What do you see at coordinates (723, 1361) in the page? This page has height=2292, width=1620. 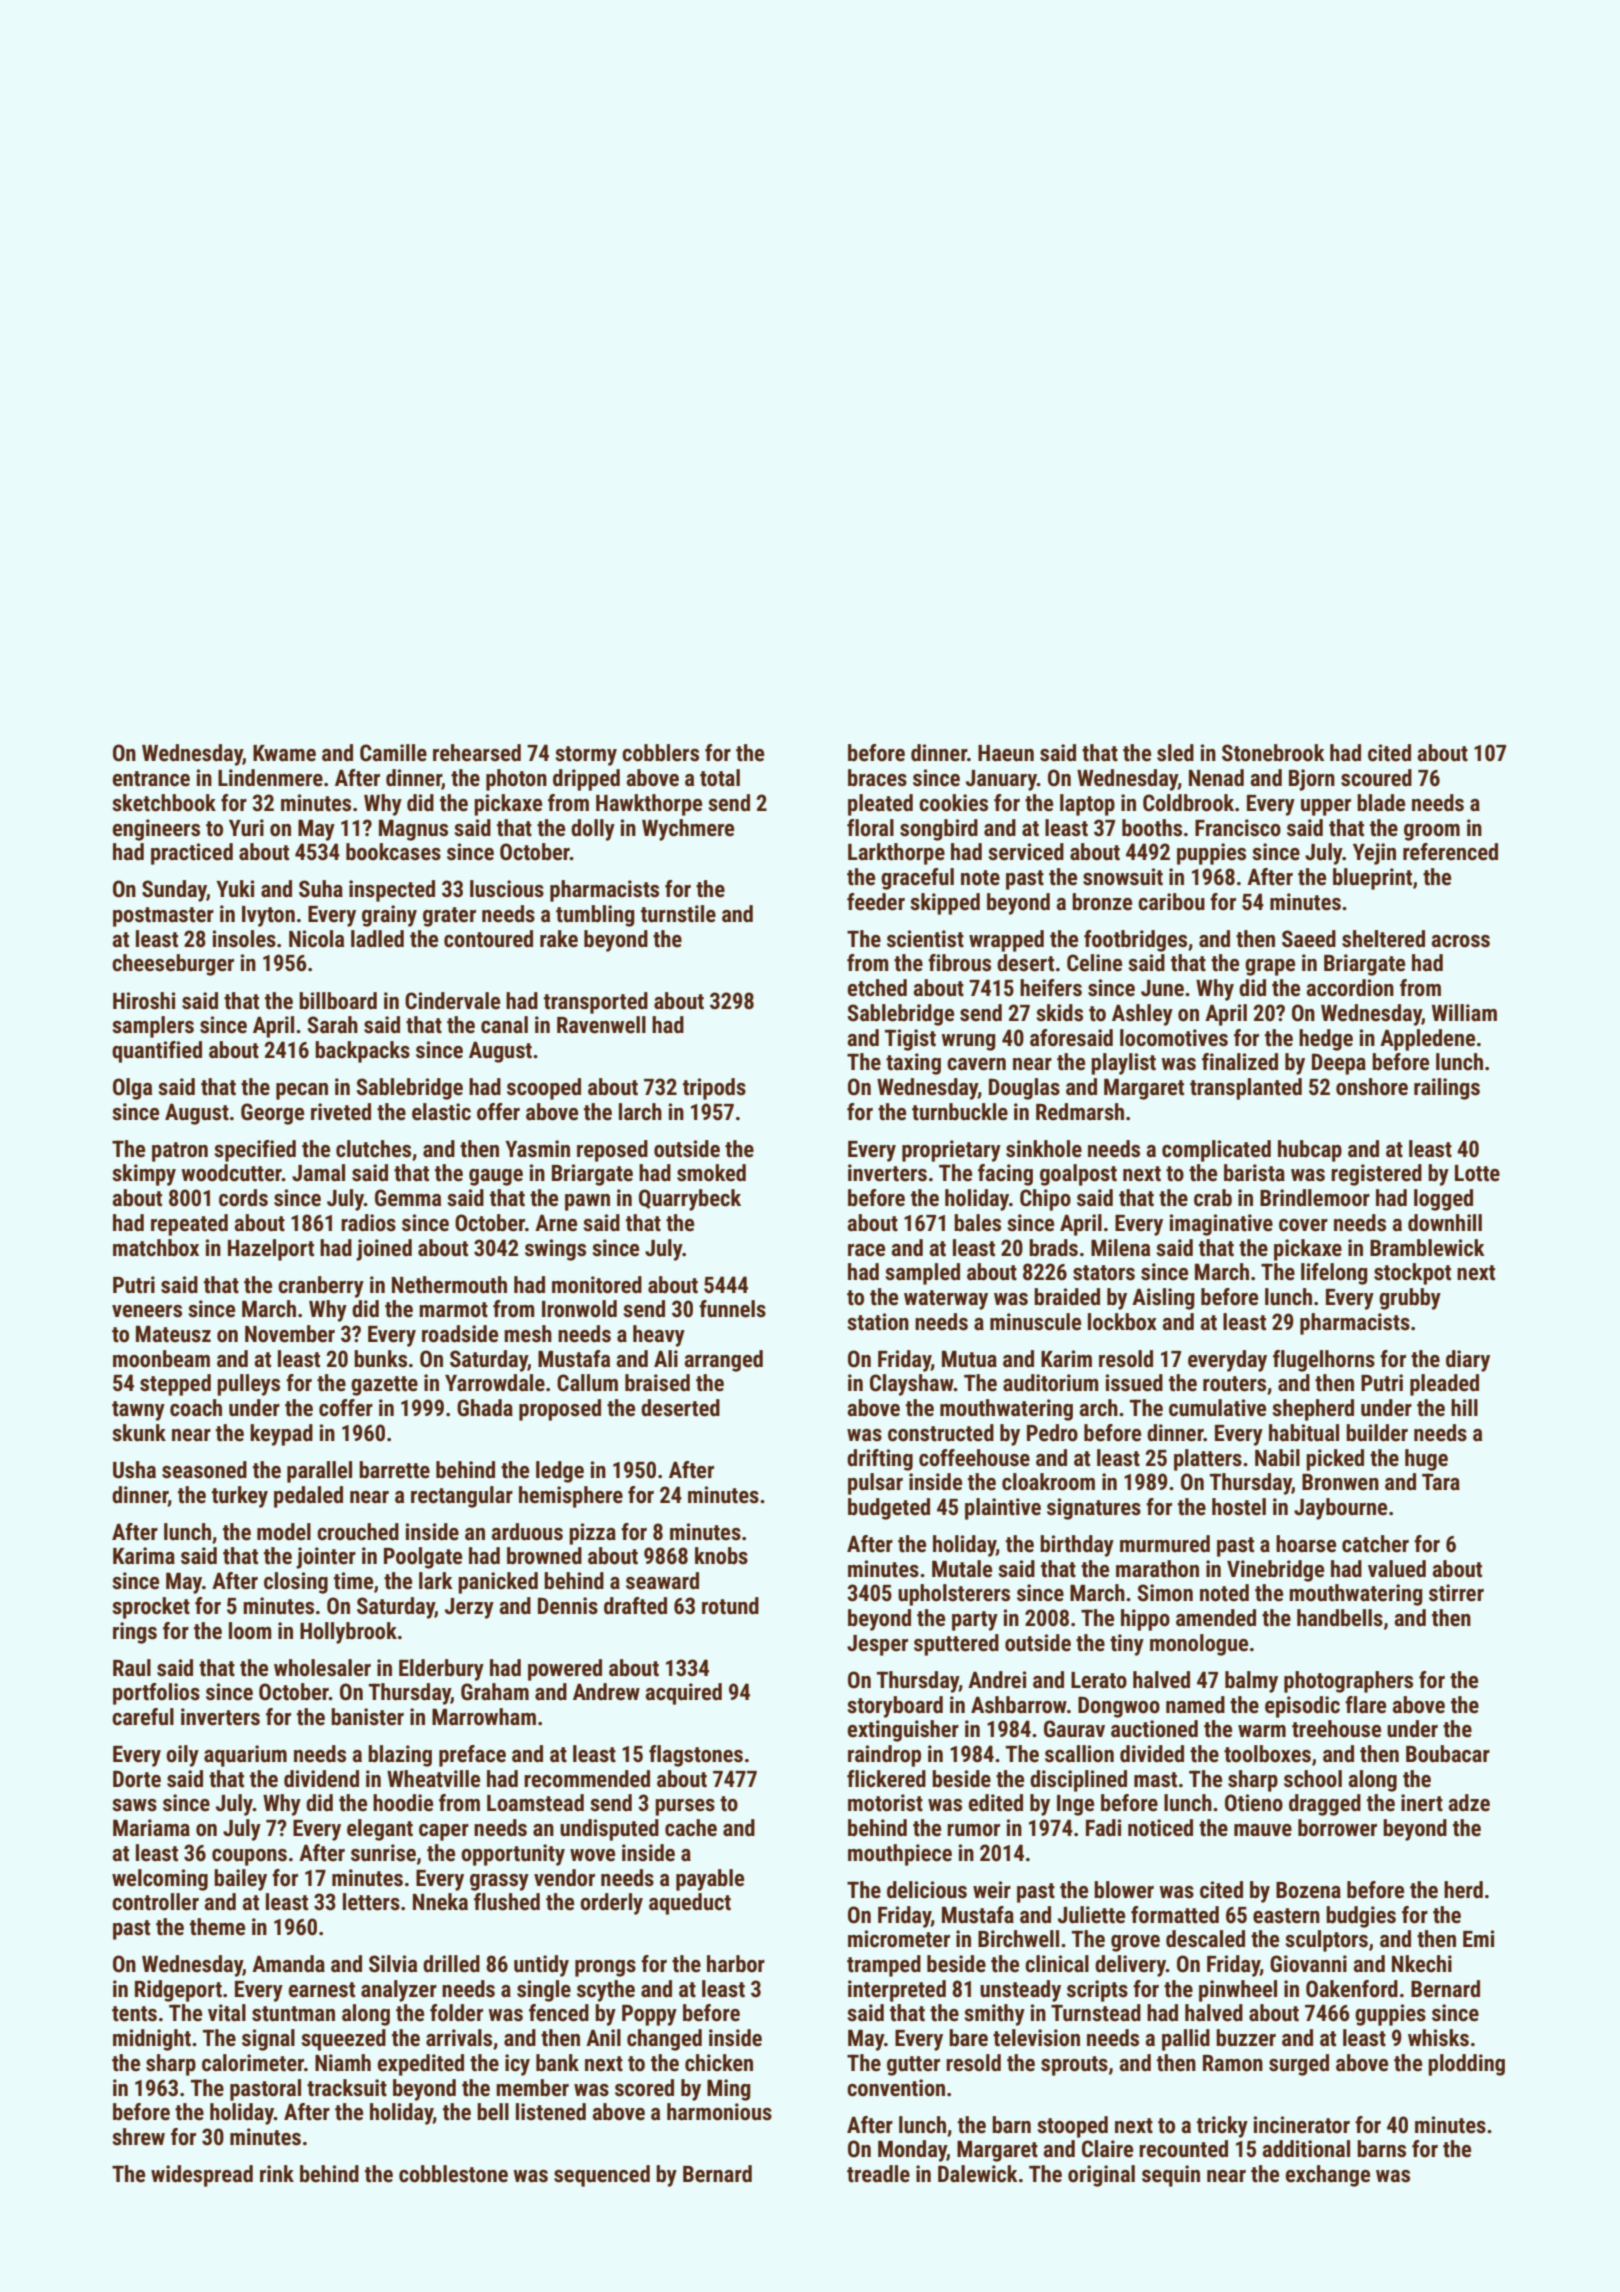 I see `arranged` at bounding box center [723, 1361].
